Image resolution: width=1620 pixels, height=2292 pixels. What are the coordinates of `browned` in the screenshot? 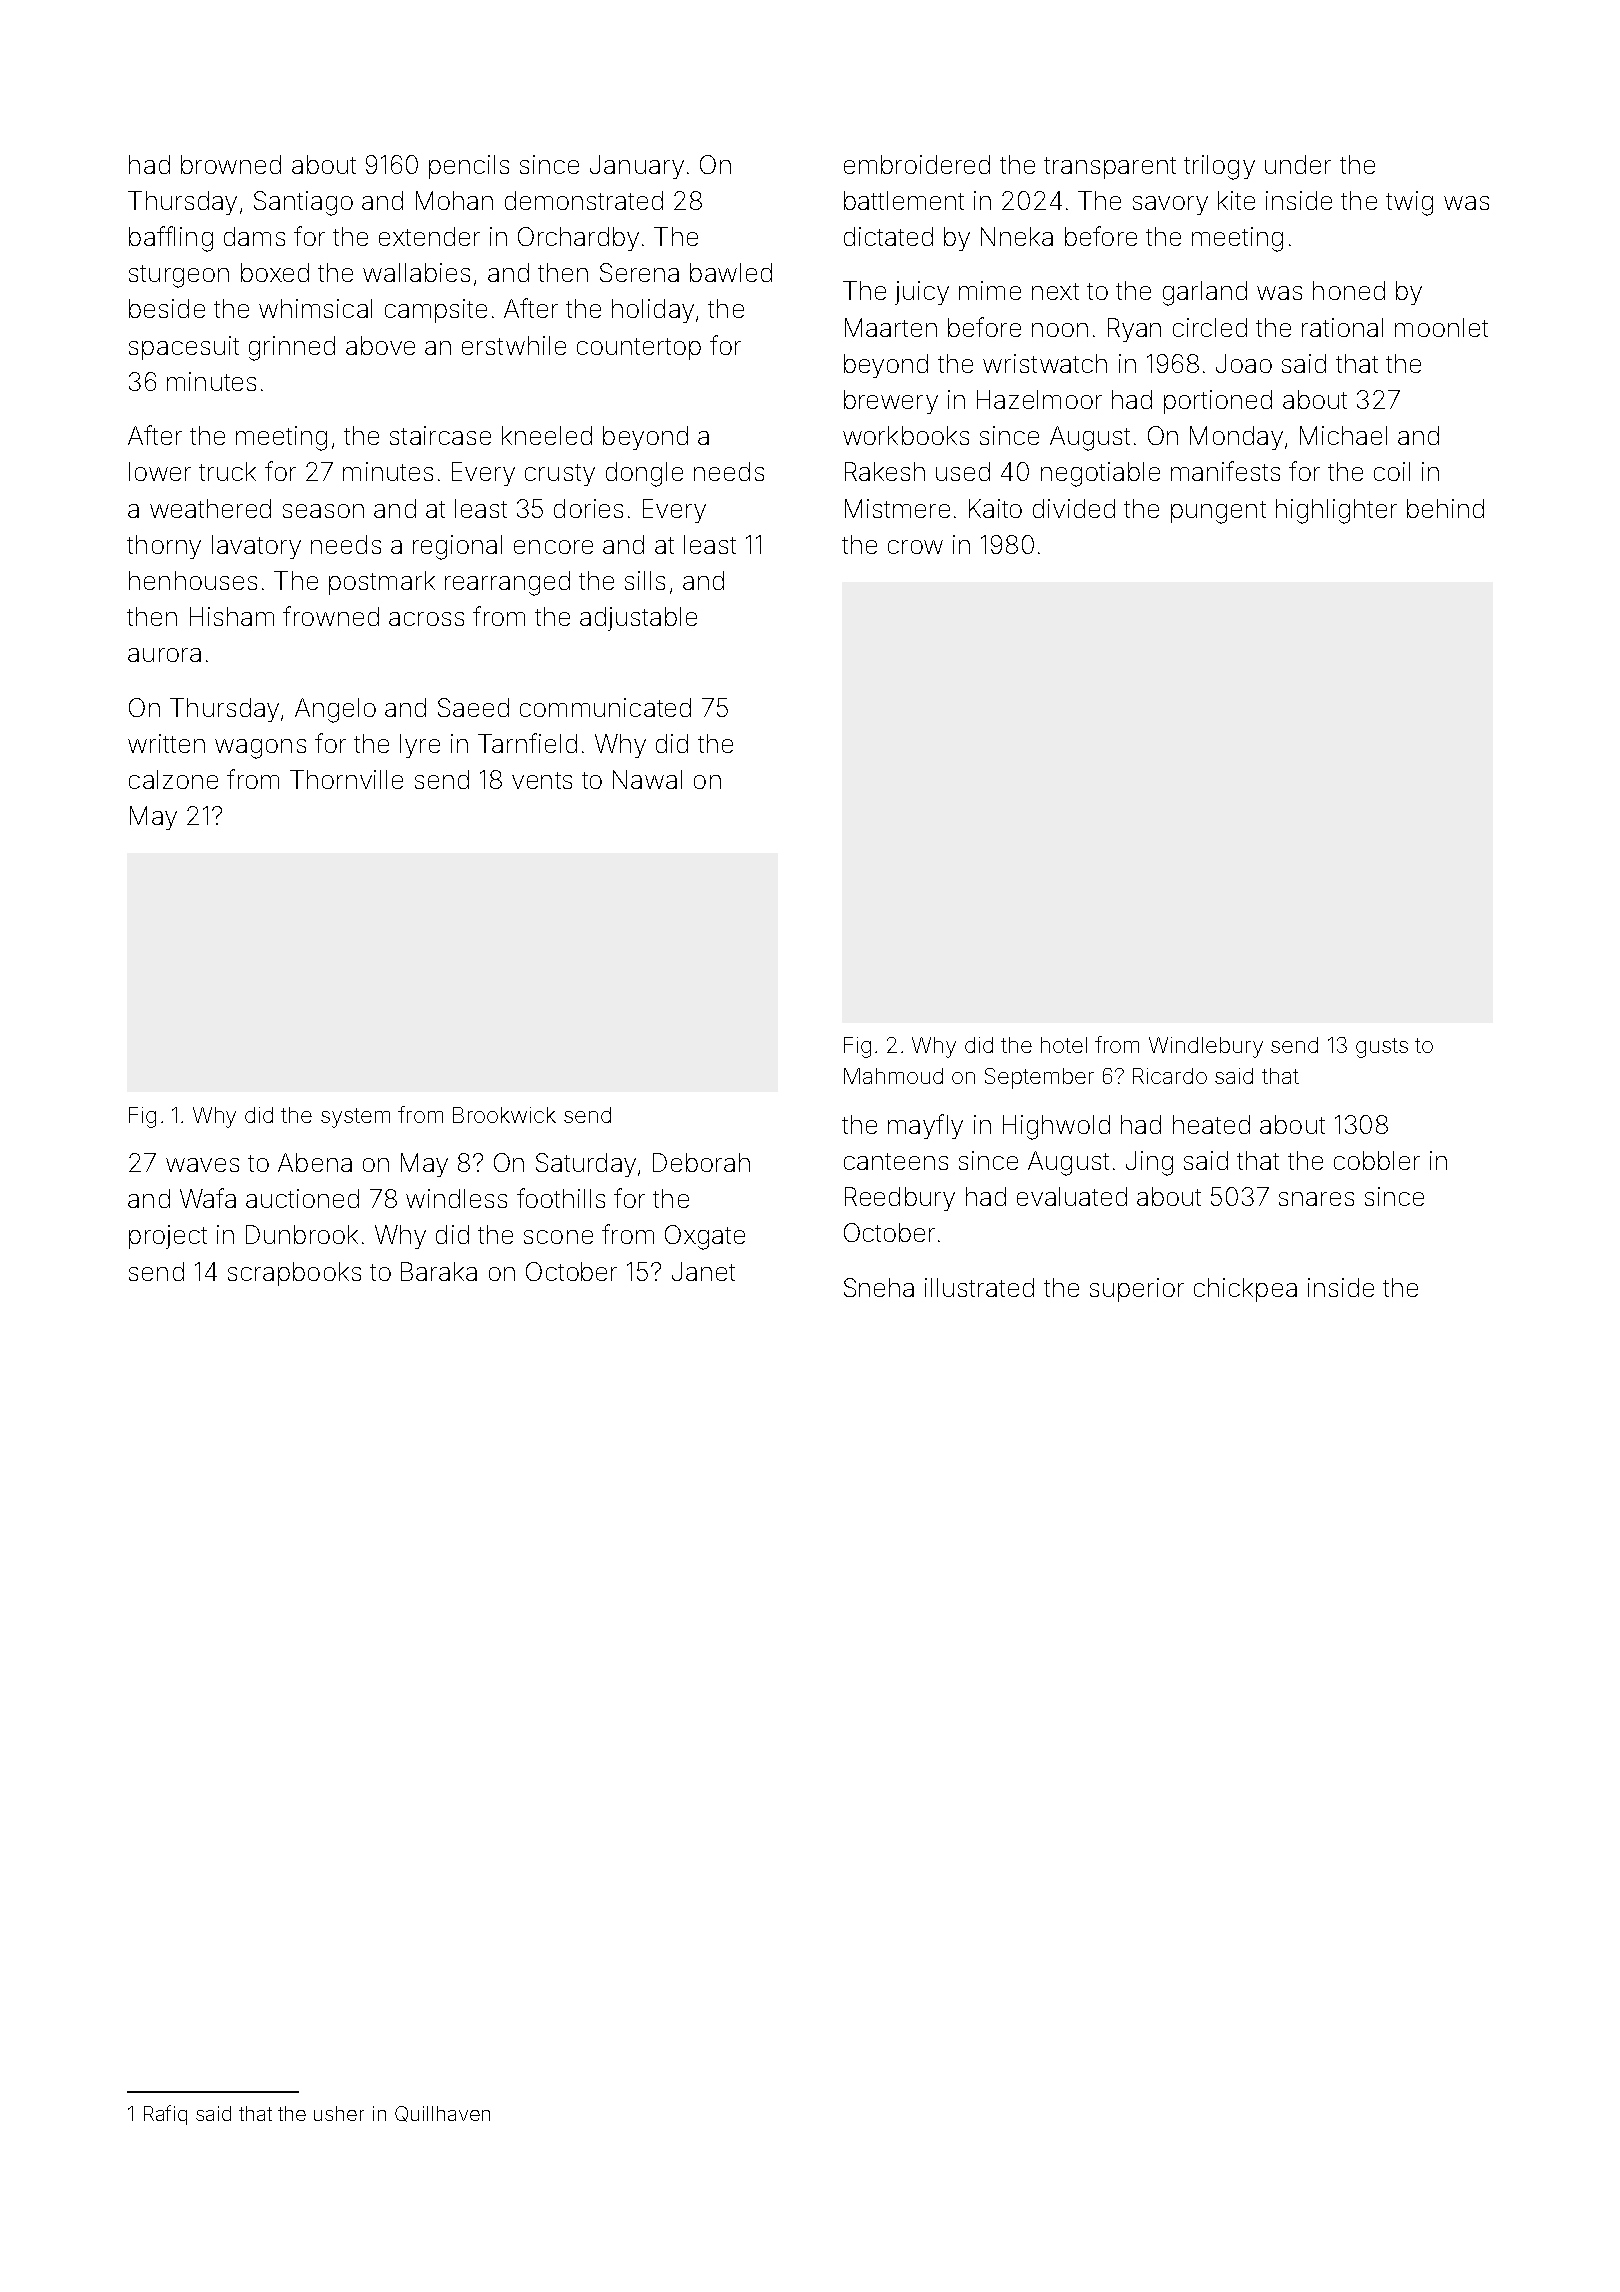 It's located at (231, 164).
